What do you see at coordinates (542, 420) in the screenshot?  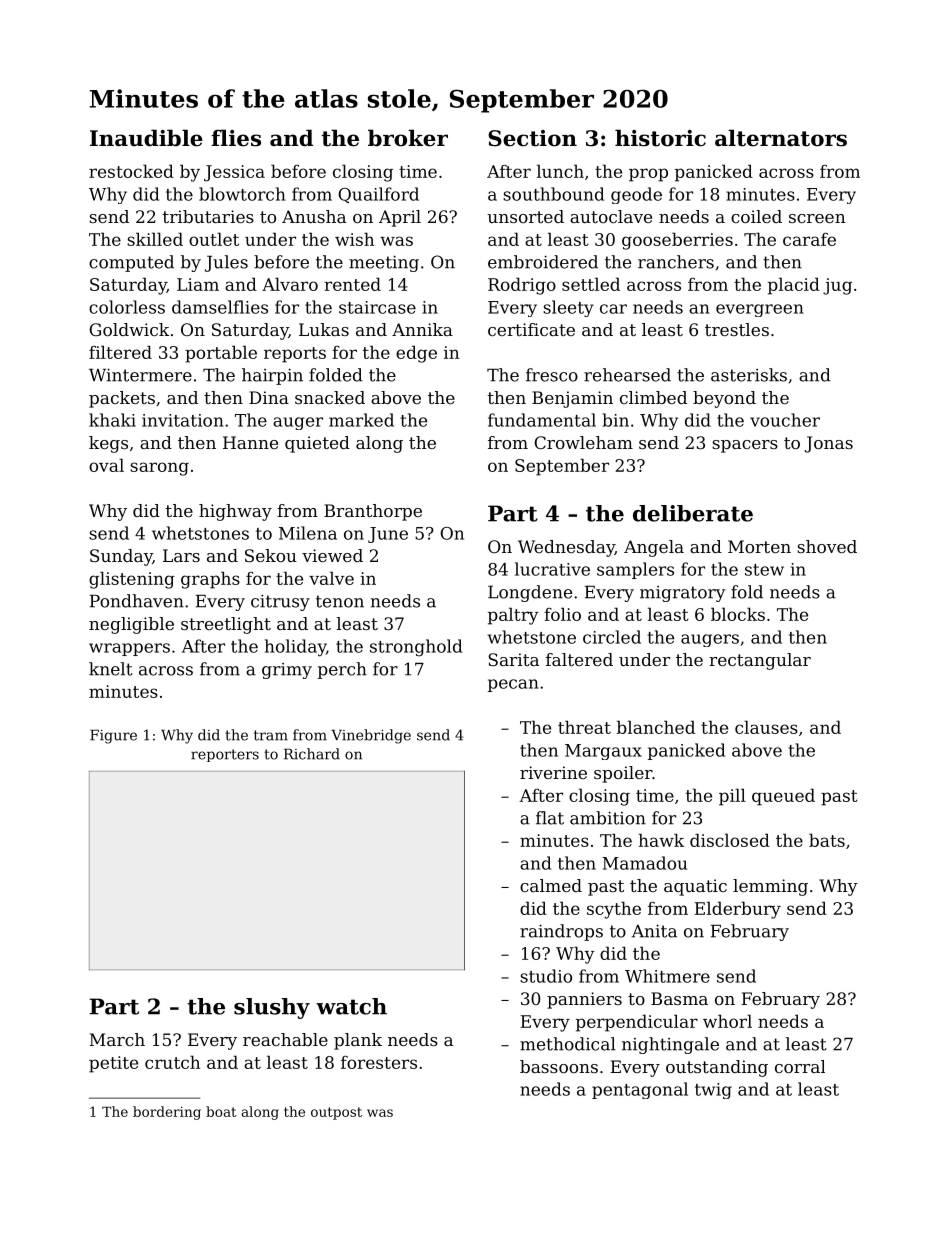 I see `fundamental` at bounding box center [542, 420].
